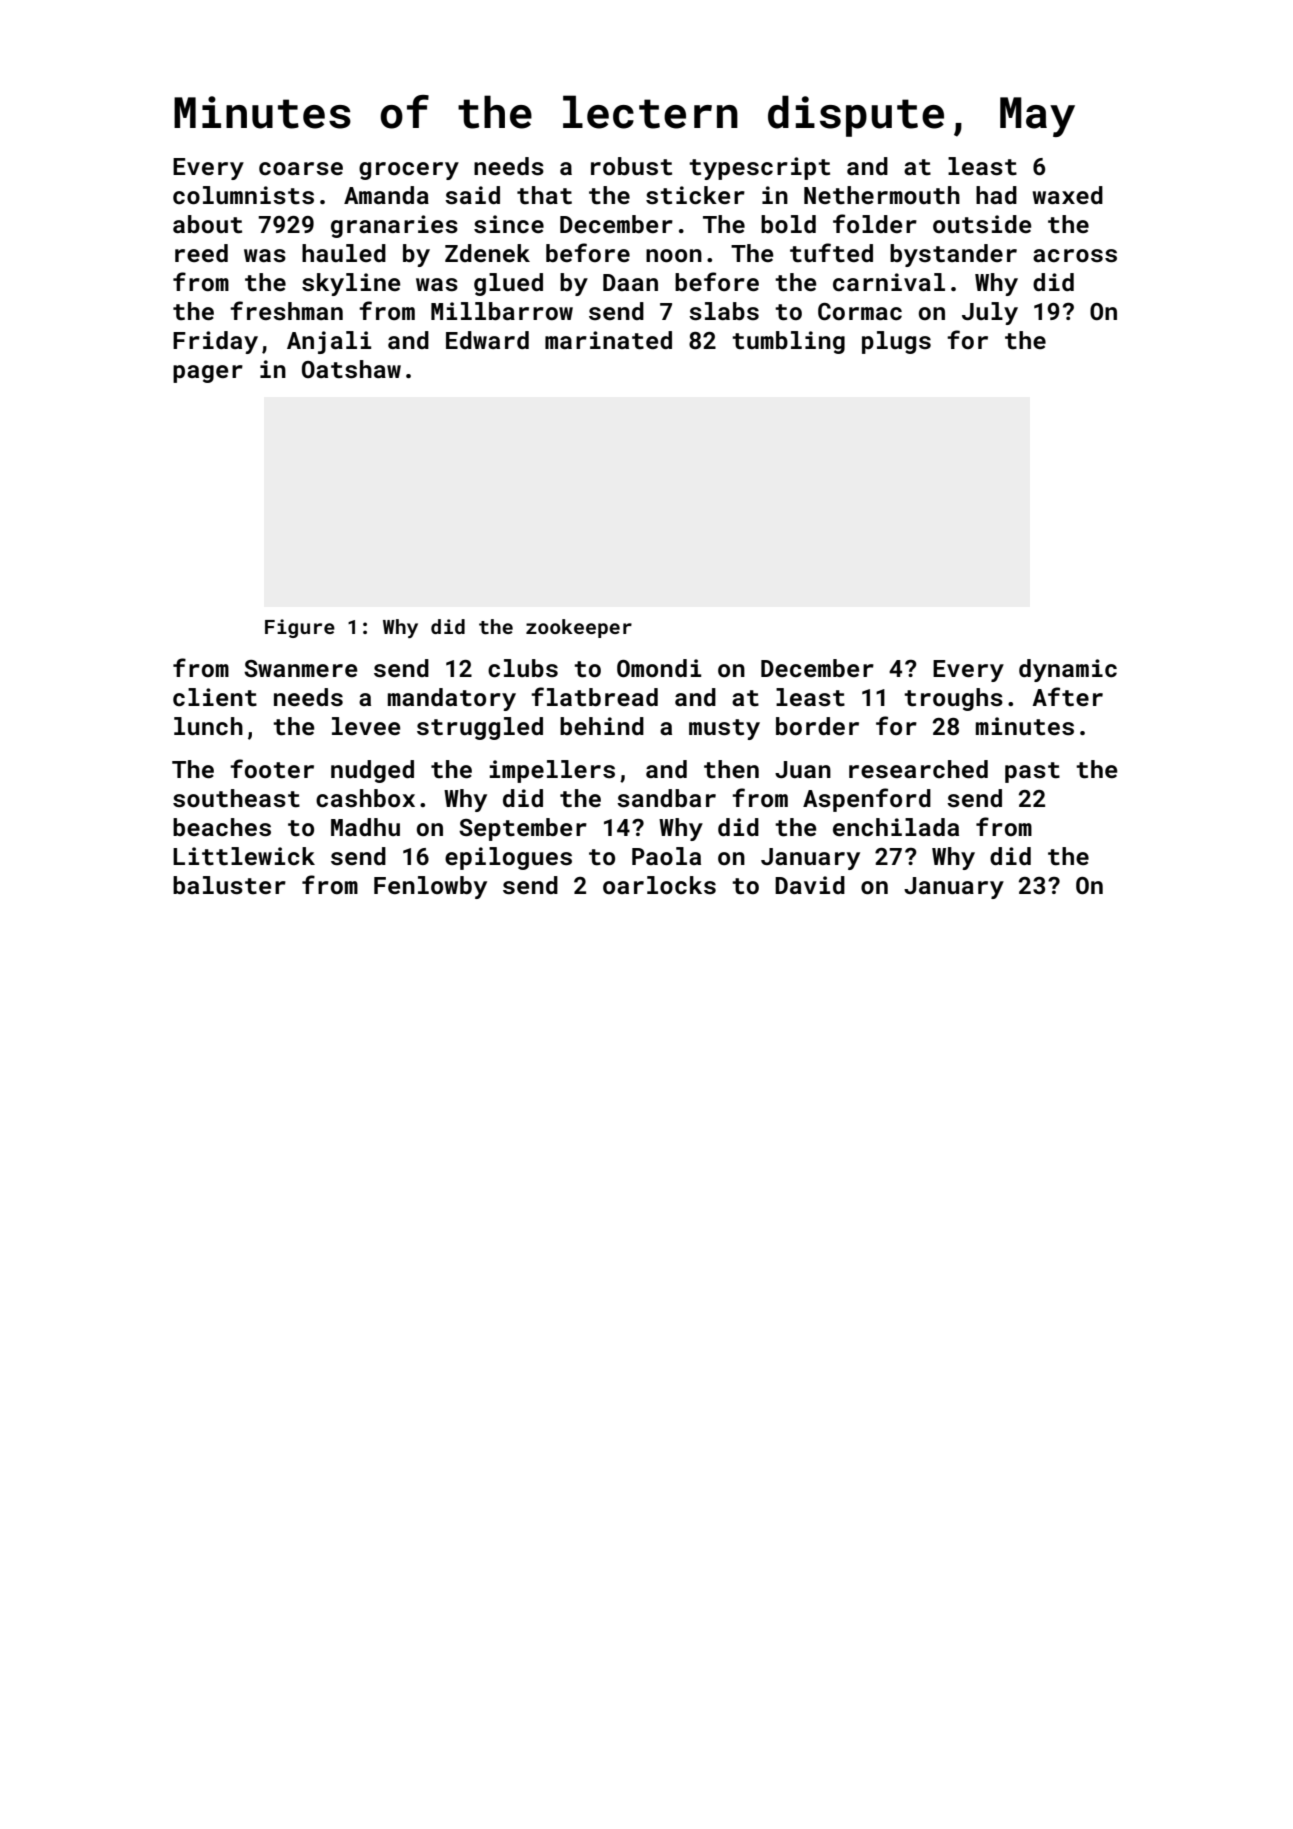 The width and height of the screenshot is (1293, 1829). What do you see at coordinates (1032, 772) in the screenshot?
I see `past` at bounding box center [1032, 772].
